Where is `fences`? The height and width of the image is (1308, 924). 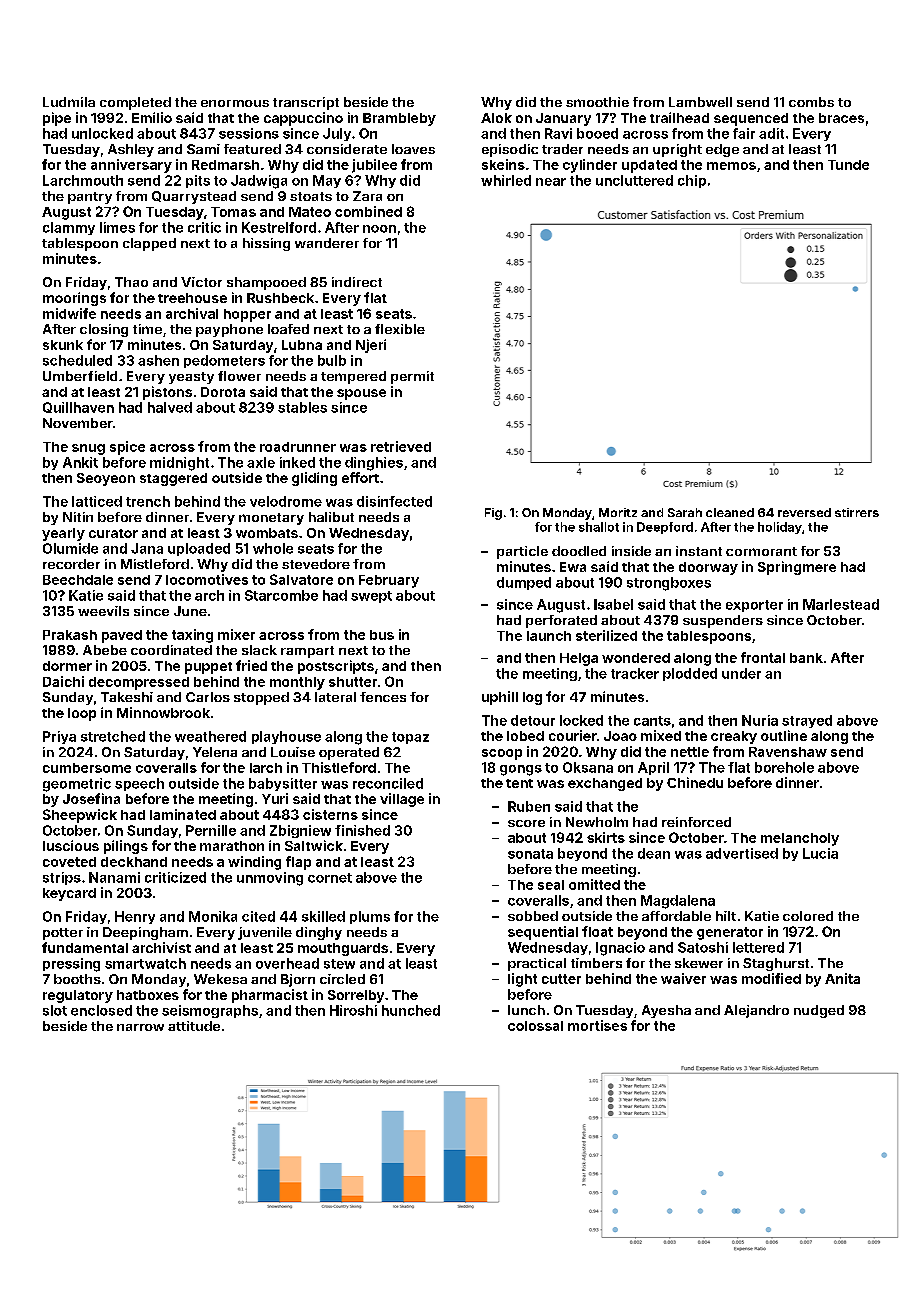
fences is located at coordinates (383, 697).
